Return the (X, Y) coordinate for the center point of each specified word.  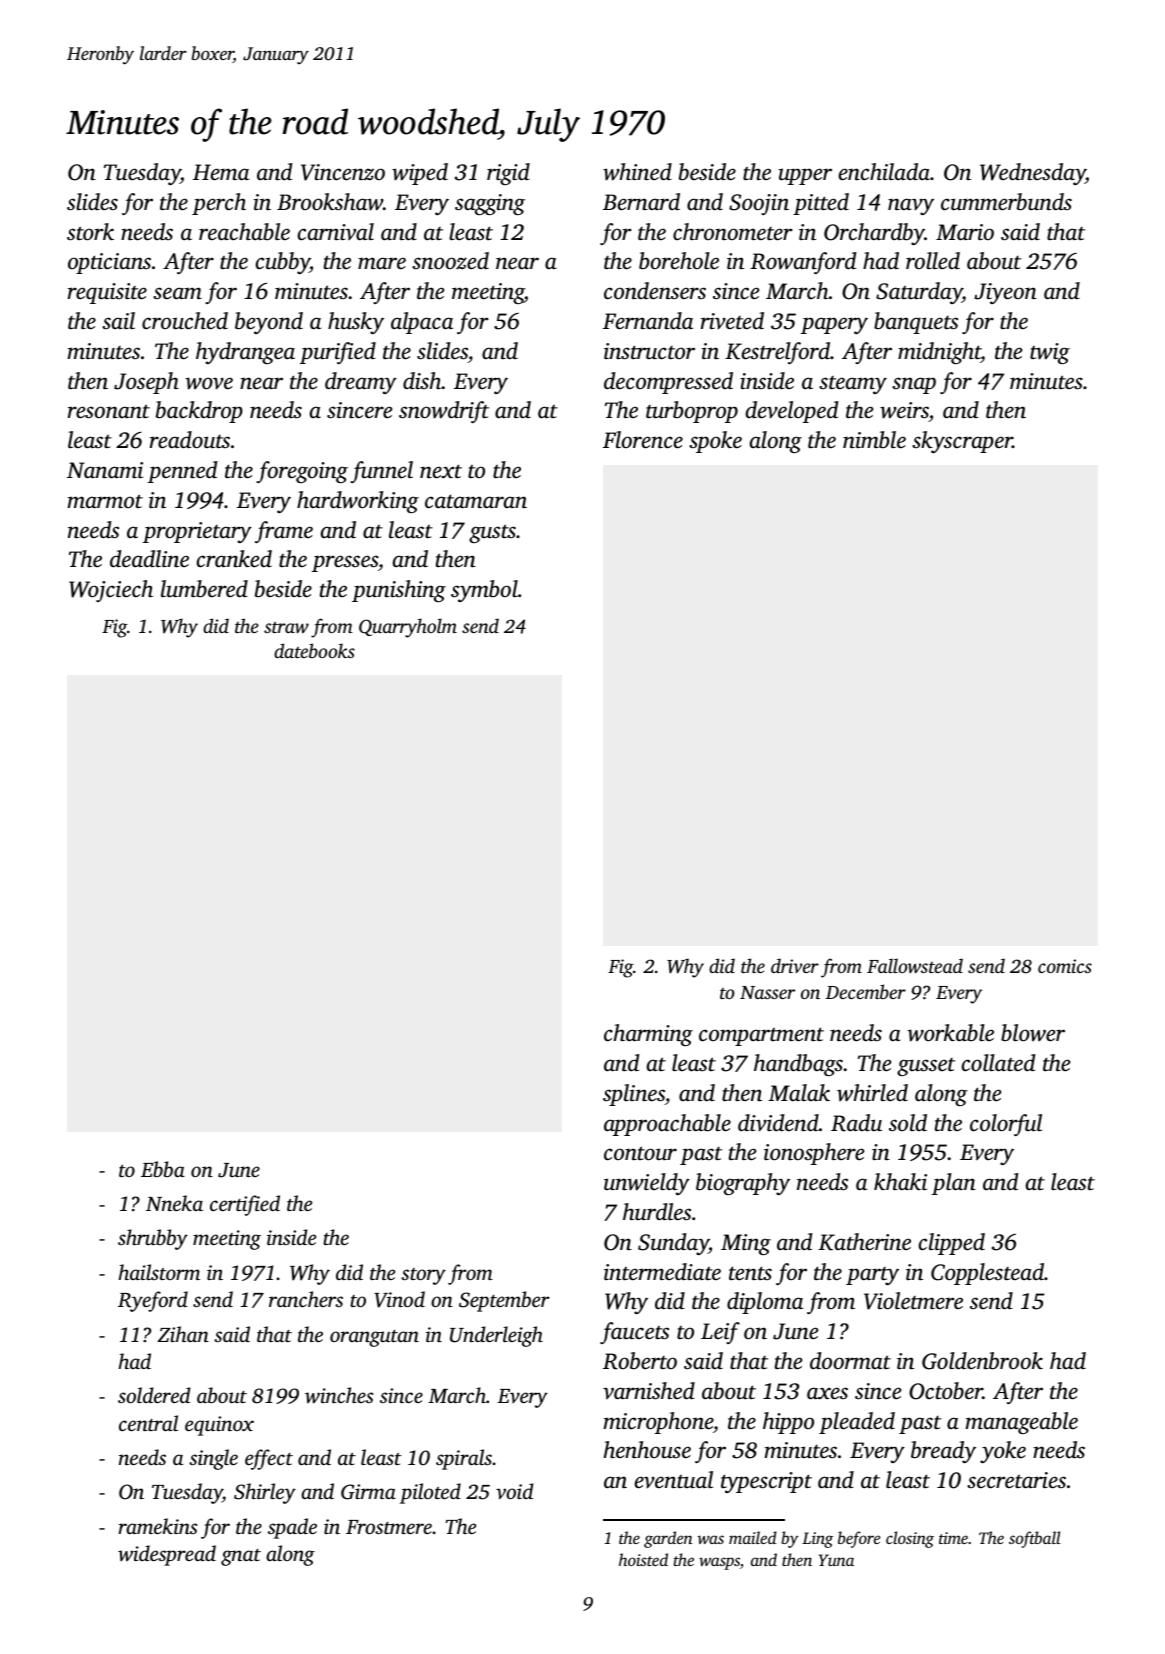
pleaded (857, 1423)
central (148, 1423)
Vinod (399, 1299)
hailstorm (159, 1272)
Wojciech (111, 591)
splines (634, 1095)
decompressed (668, 383)
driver (795, 965)
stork (90, 232)
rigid (508, 174)
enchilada (884, 172)
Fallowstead (915, 965)
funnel (381, 472)
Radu (856, 1123)
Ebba (163, 1169)
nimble (874, 440)
